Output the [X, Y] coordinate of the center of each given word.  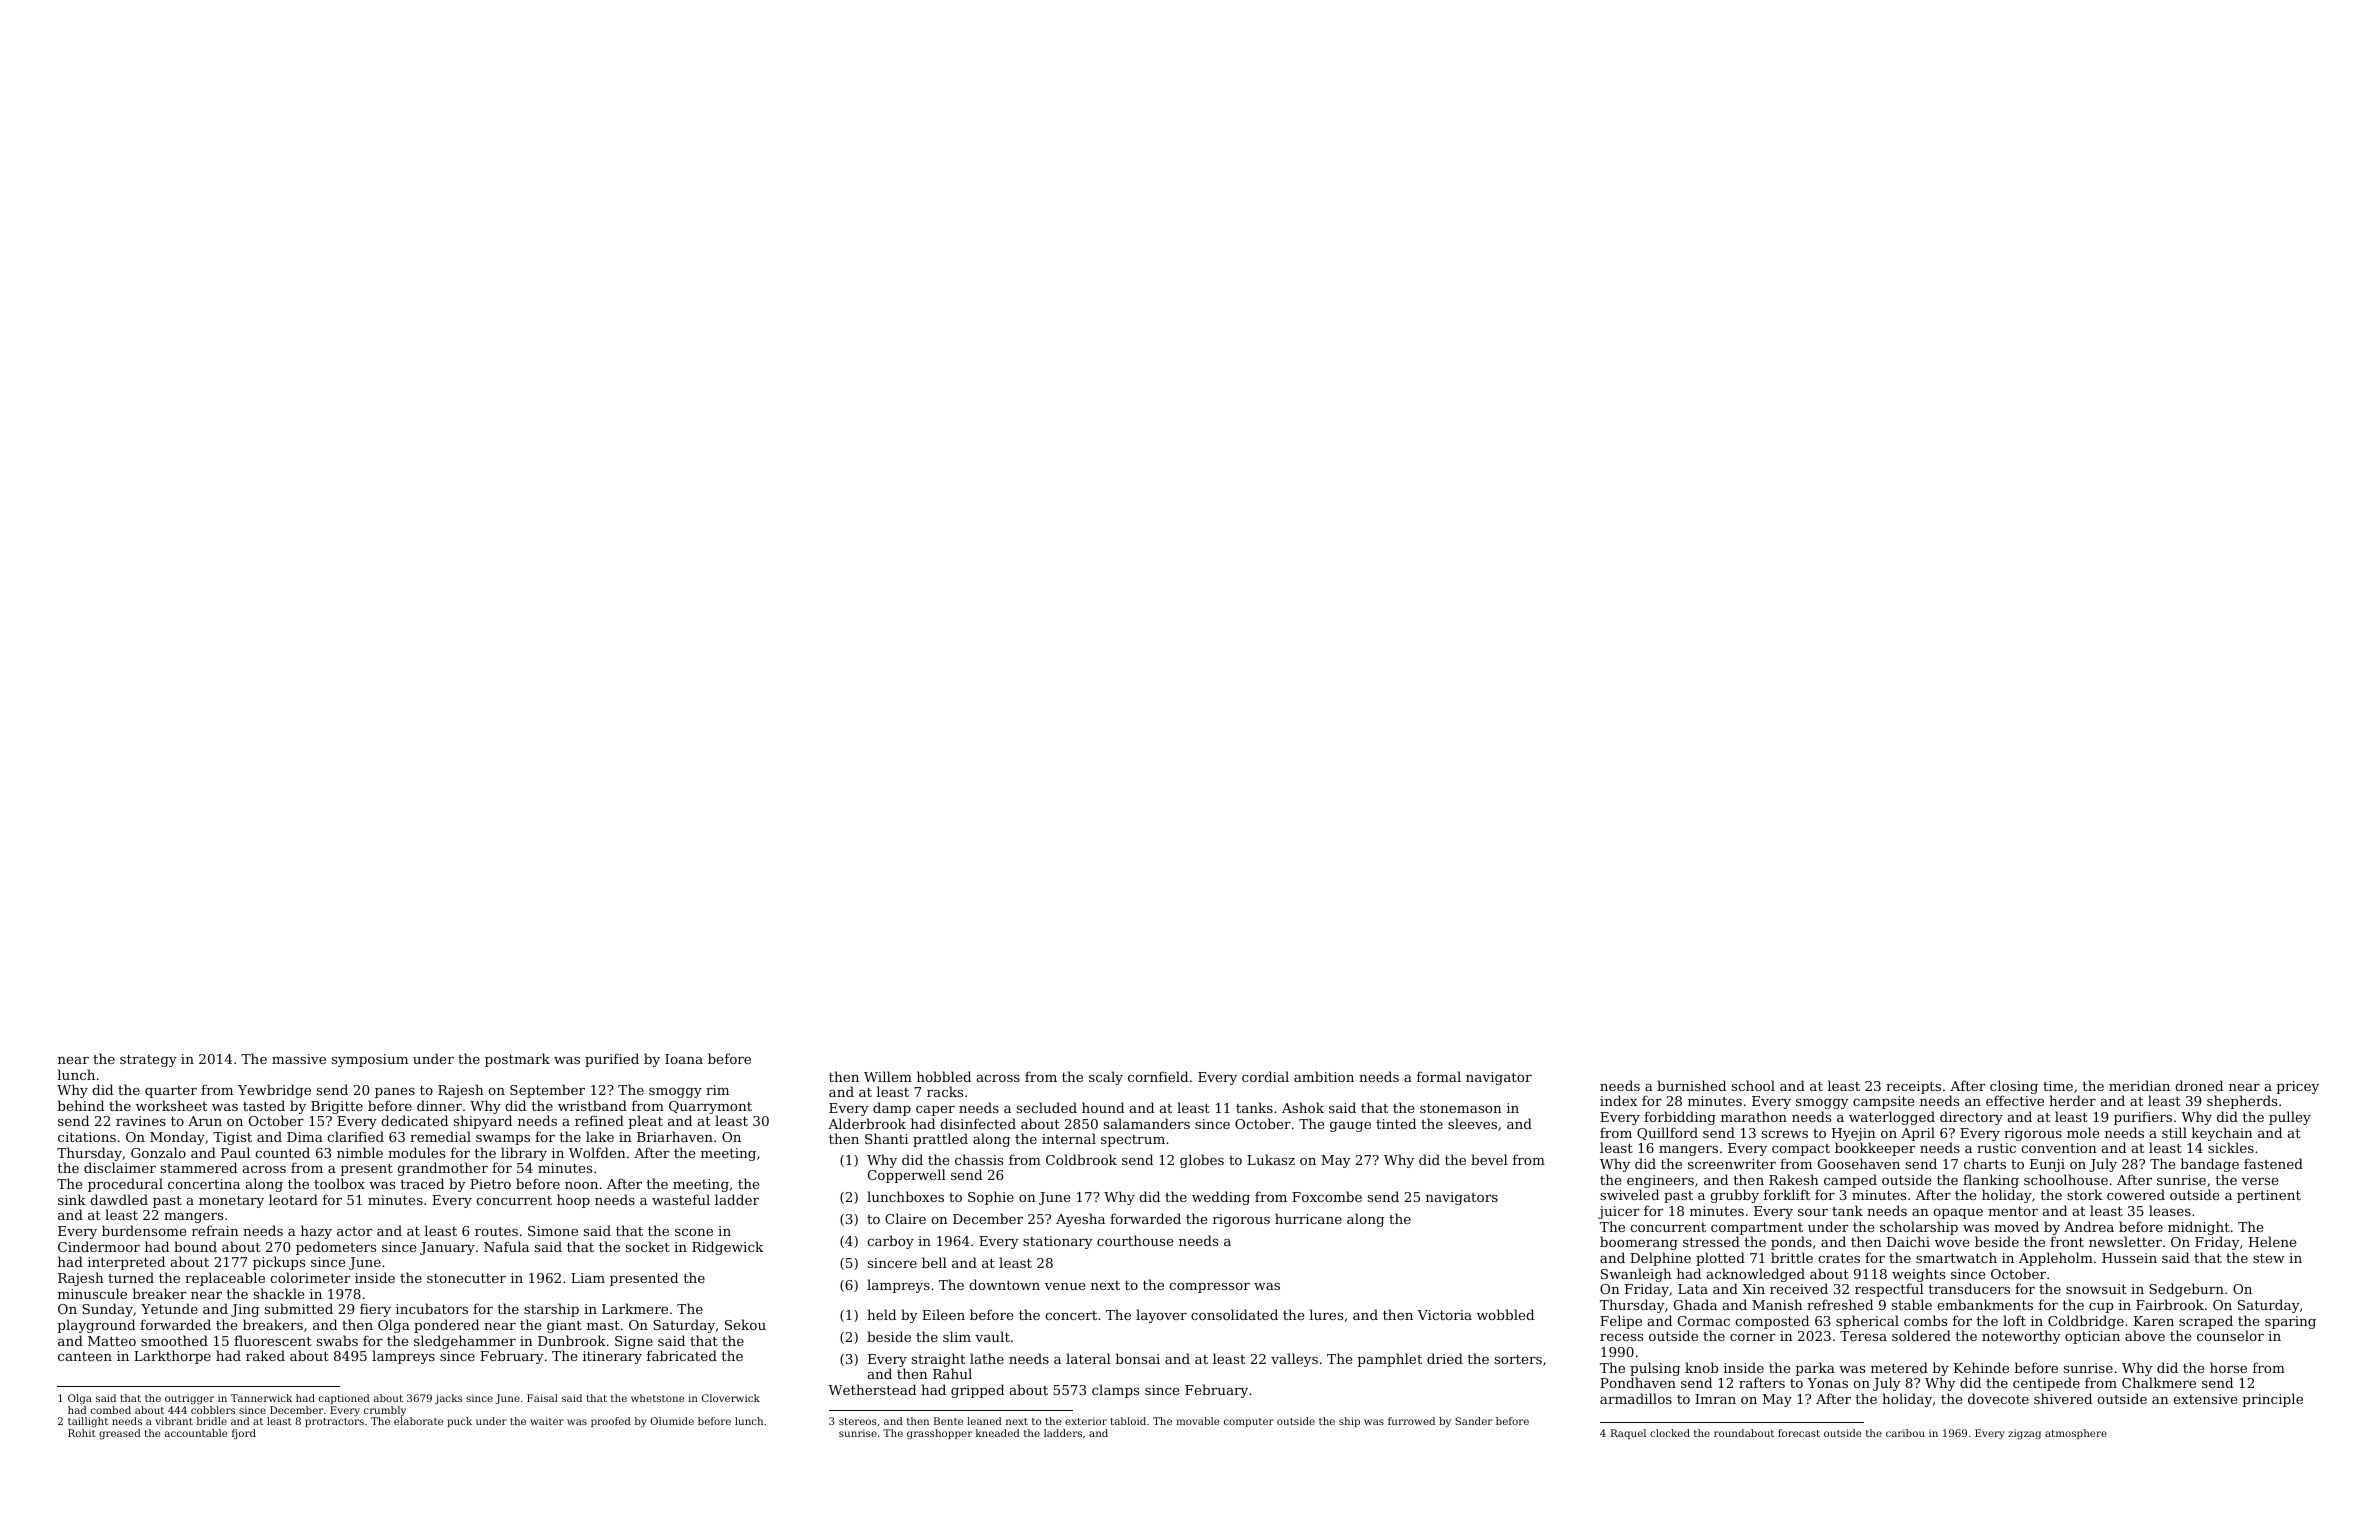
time [2058, 1086]
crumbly [385, 1411]
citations [87, 1137]
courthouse [1135, 1240]
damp [892, 1109]
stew [2269, 1258]
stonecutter [466, 1278]
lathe [987, 1358]
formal [1439, 1076]
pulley [2290, 1118]
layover [1161, 1316]
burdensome [144, 1230]
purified [612, 1060]
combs [1925, 1320]
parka [1815, 1369]
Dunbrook [572, 1340]
